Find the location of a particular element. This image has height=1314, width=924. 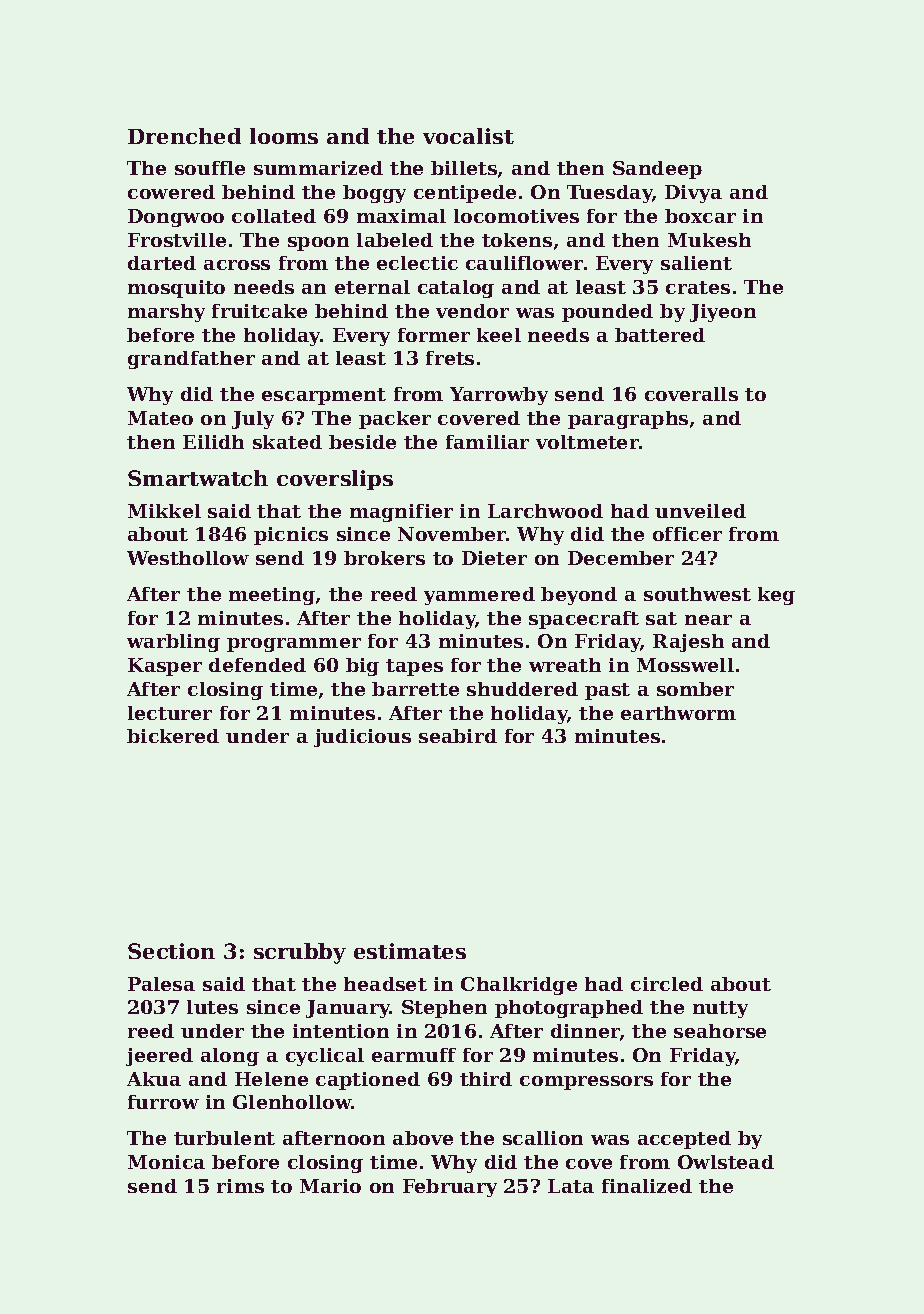

vocalist is located at coordinates (468, 136).
